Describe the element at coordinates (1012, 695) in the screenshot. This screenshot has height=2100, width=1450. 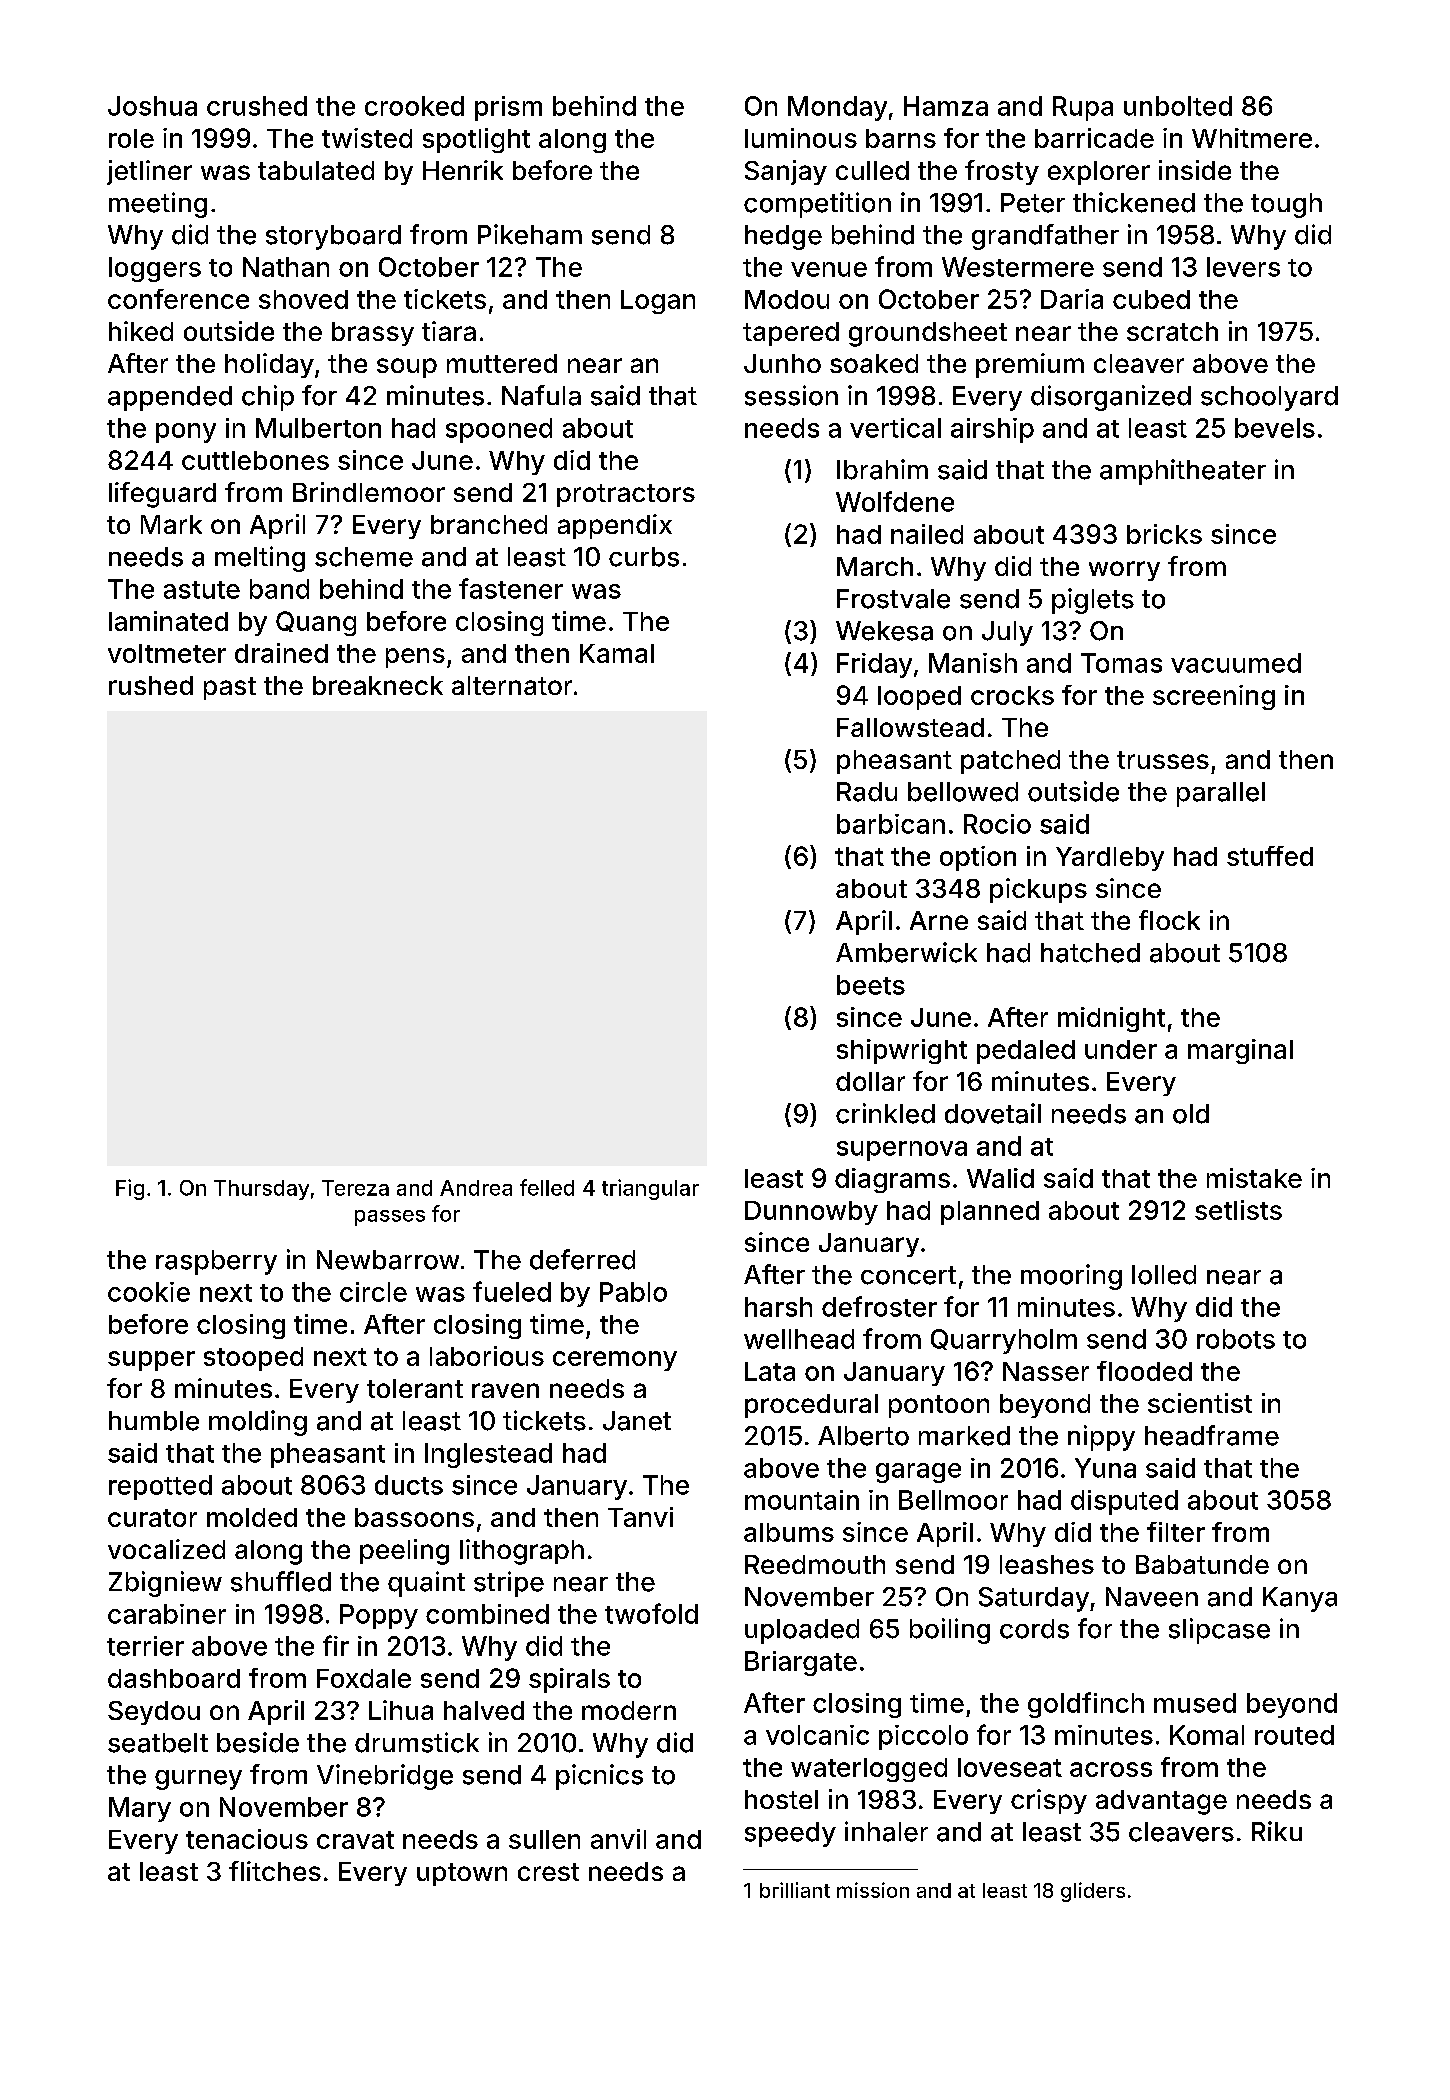
I see `crocks` at that location.
